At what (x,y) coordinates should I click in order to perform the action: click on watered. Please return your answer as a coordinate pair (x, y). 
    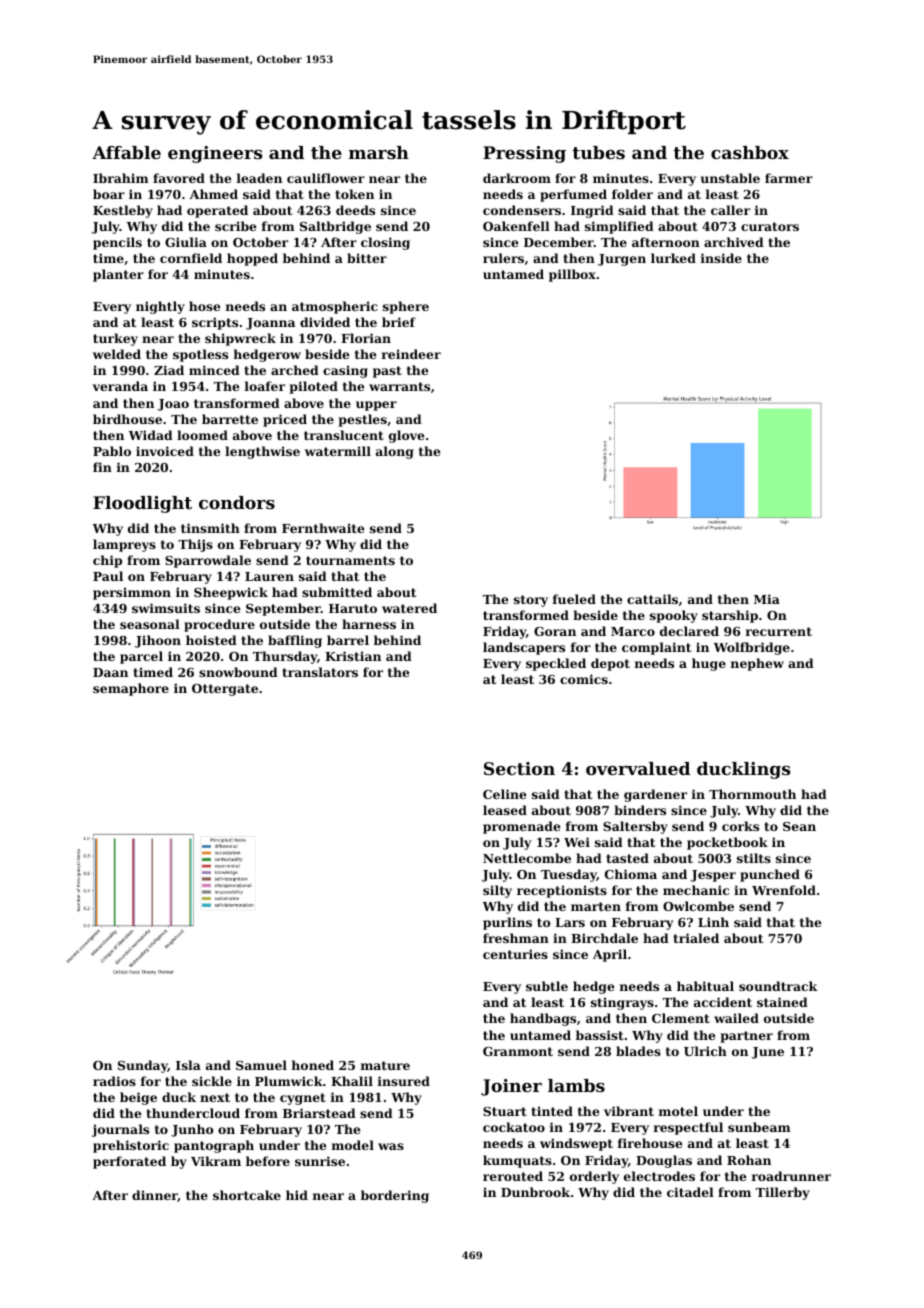
    Looking at the image, I should click on (409, 608).
